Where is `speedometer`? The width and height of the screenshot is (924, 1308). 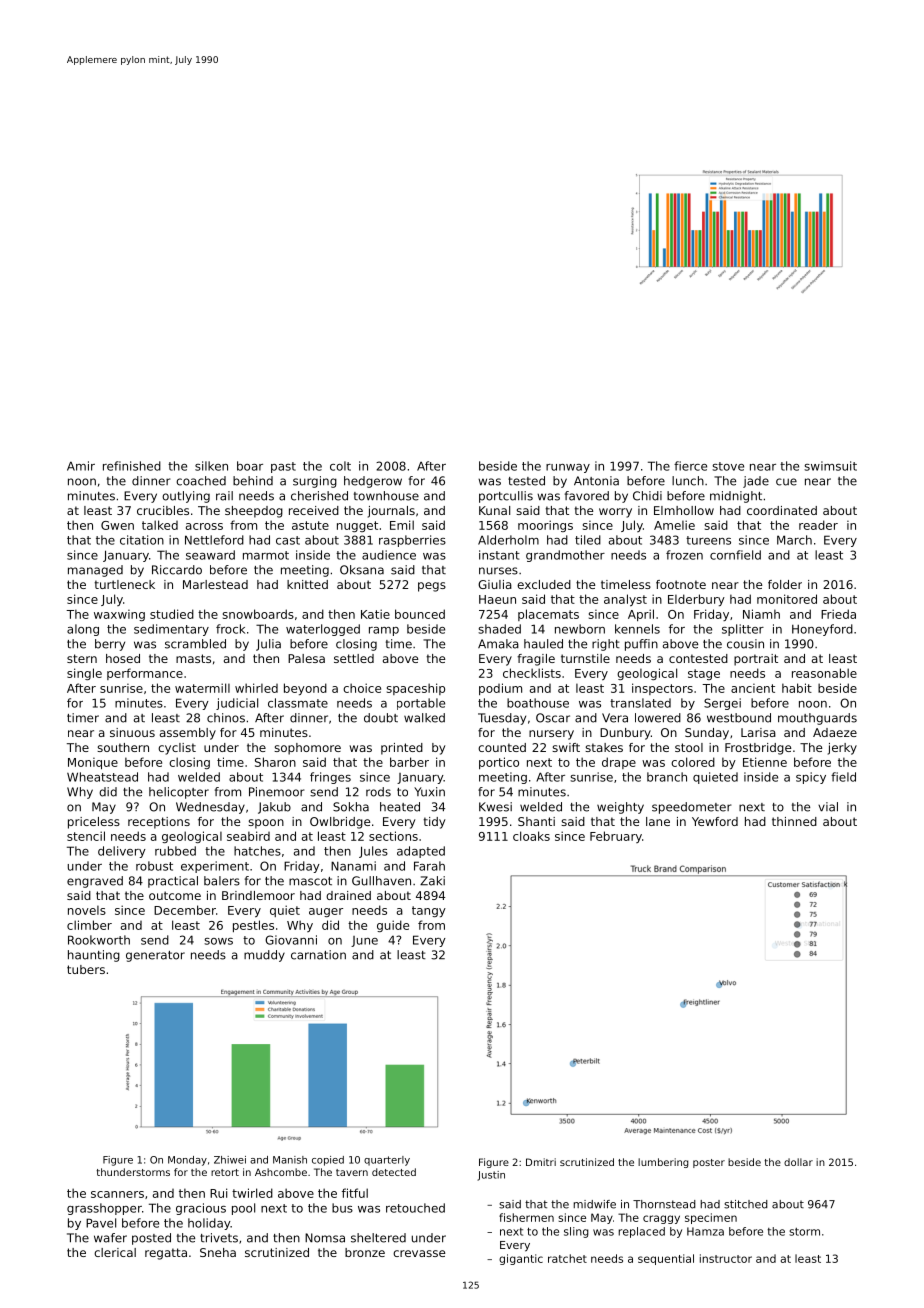 speedometer is located at coordinates (692, 808).
